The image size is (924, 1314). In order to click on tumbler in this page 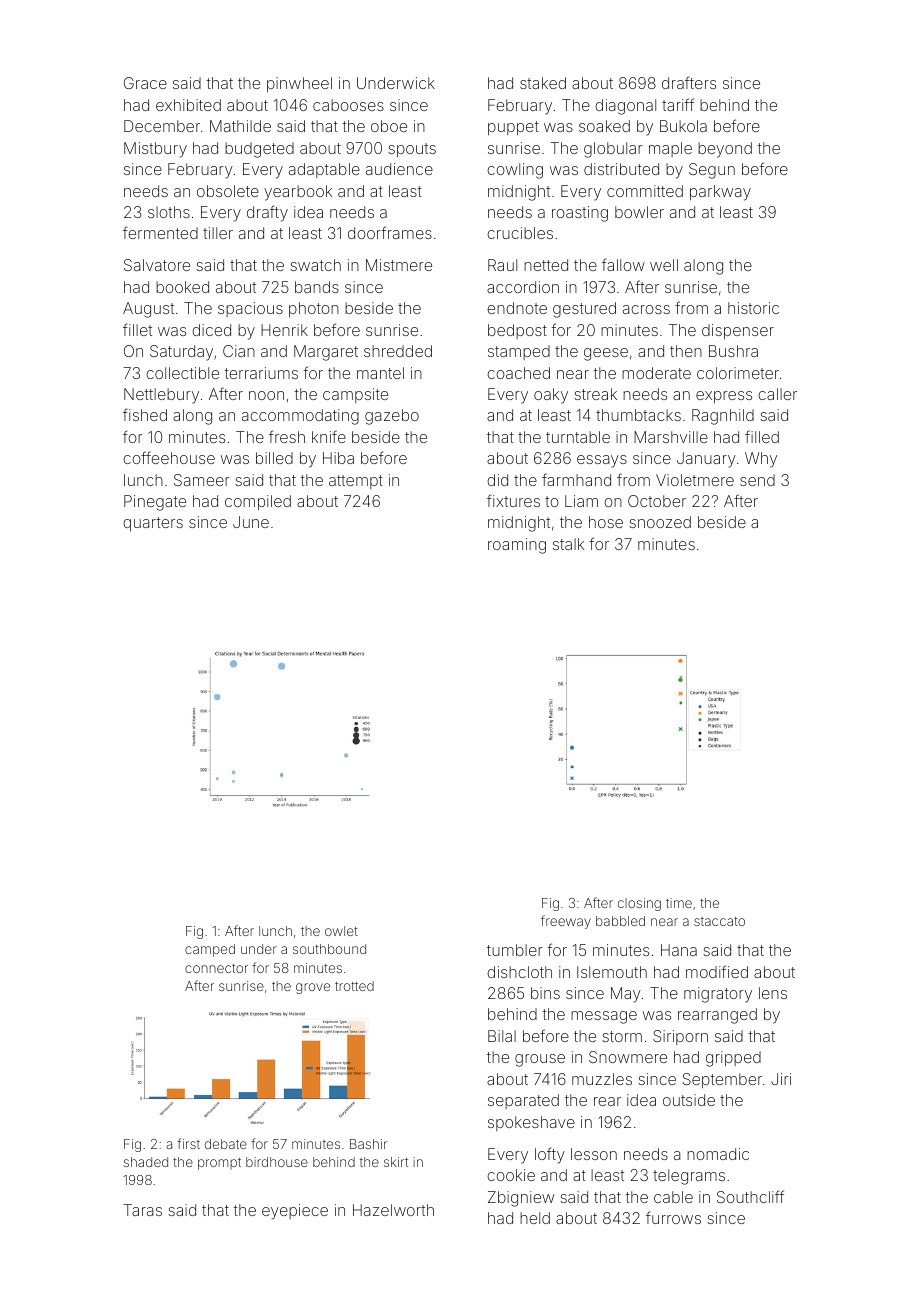, I will do `click(515, 950)`.
